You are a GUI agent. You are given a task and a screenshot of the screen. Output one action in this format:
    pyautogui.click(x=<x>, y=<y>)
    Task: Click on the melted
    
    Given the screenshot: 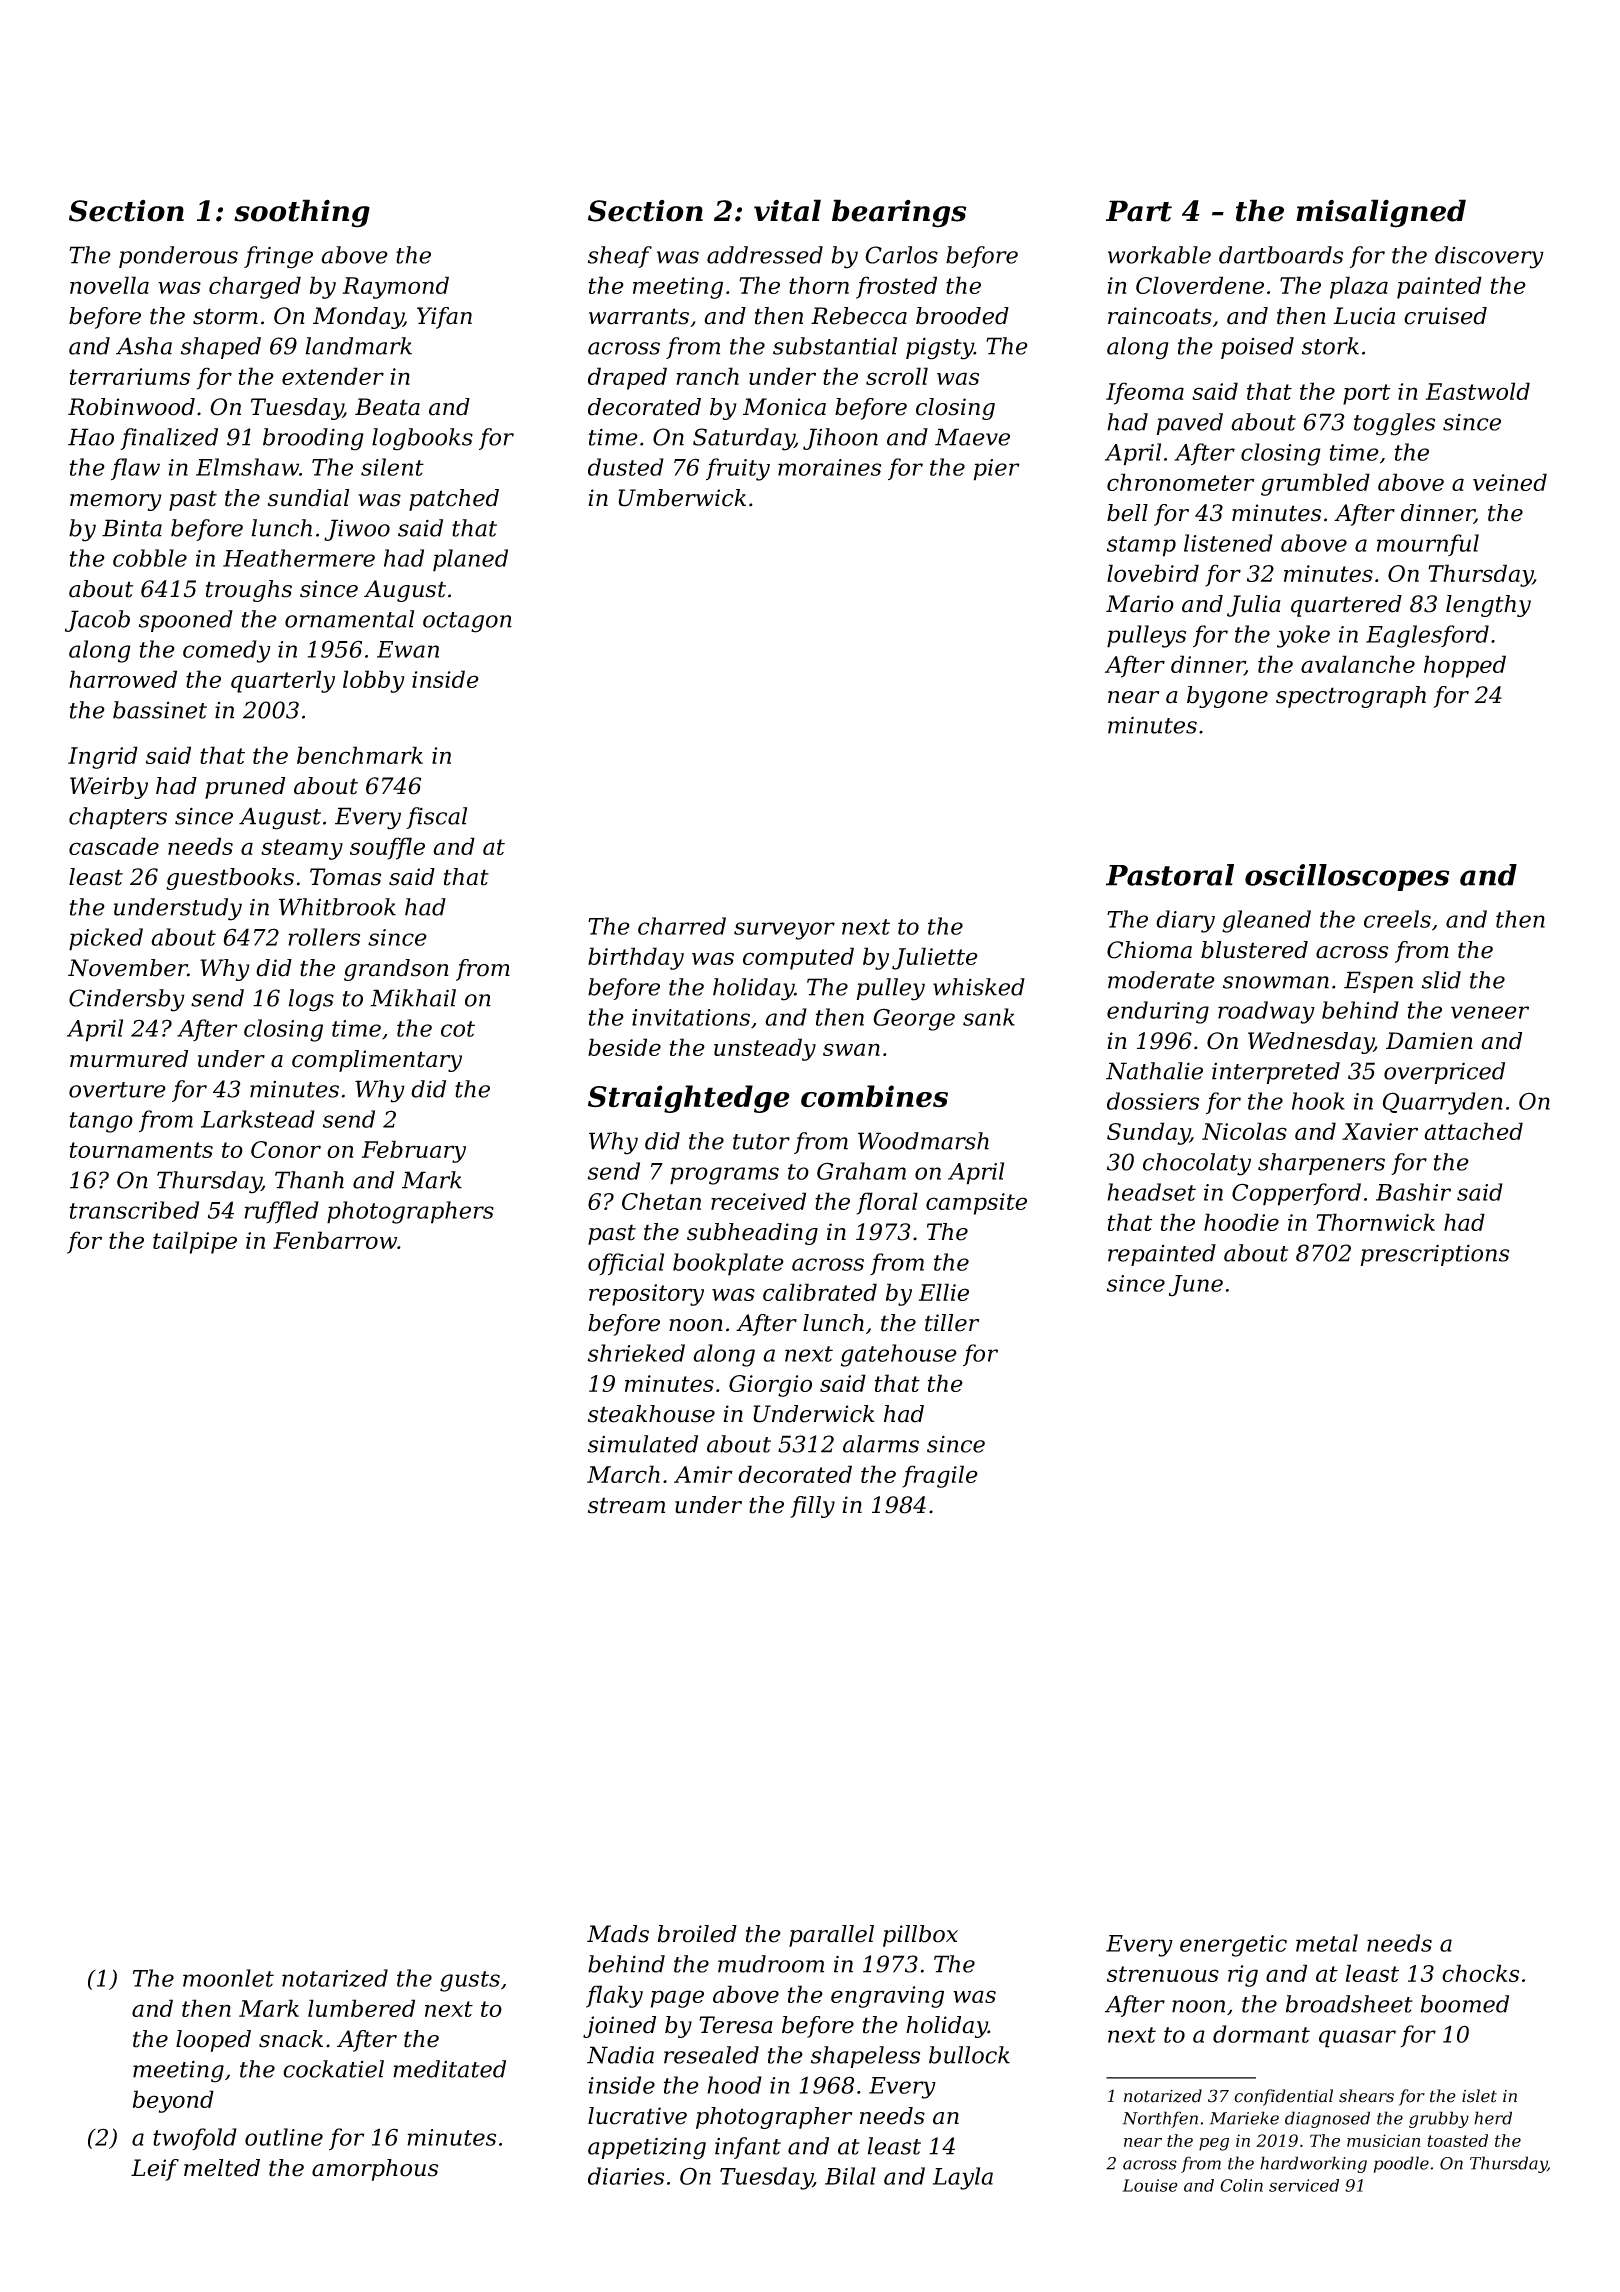 What is the action you would take?
    pyautogui.click(x=222, y=2168)
